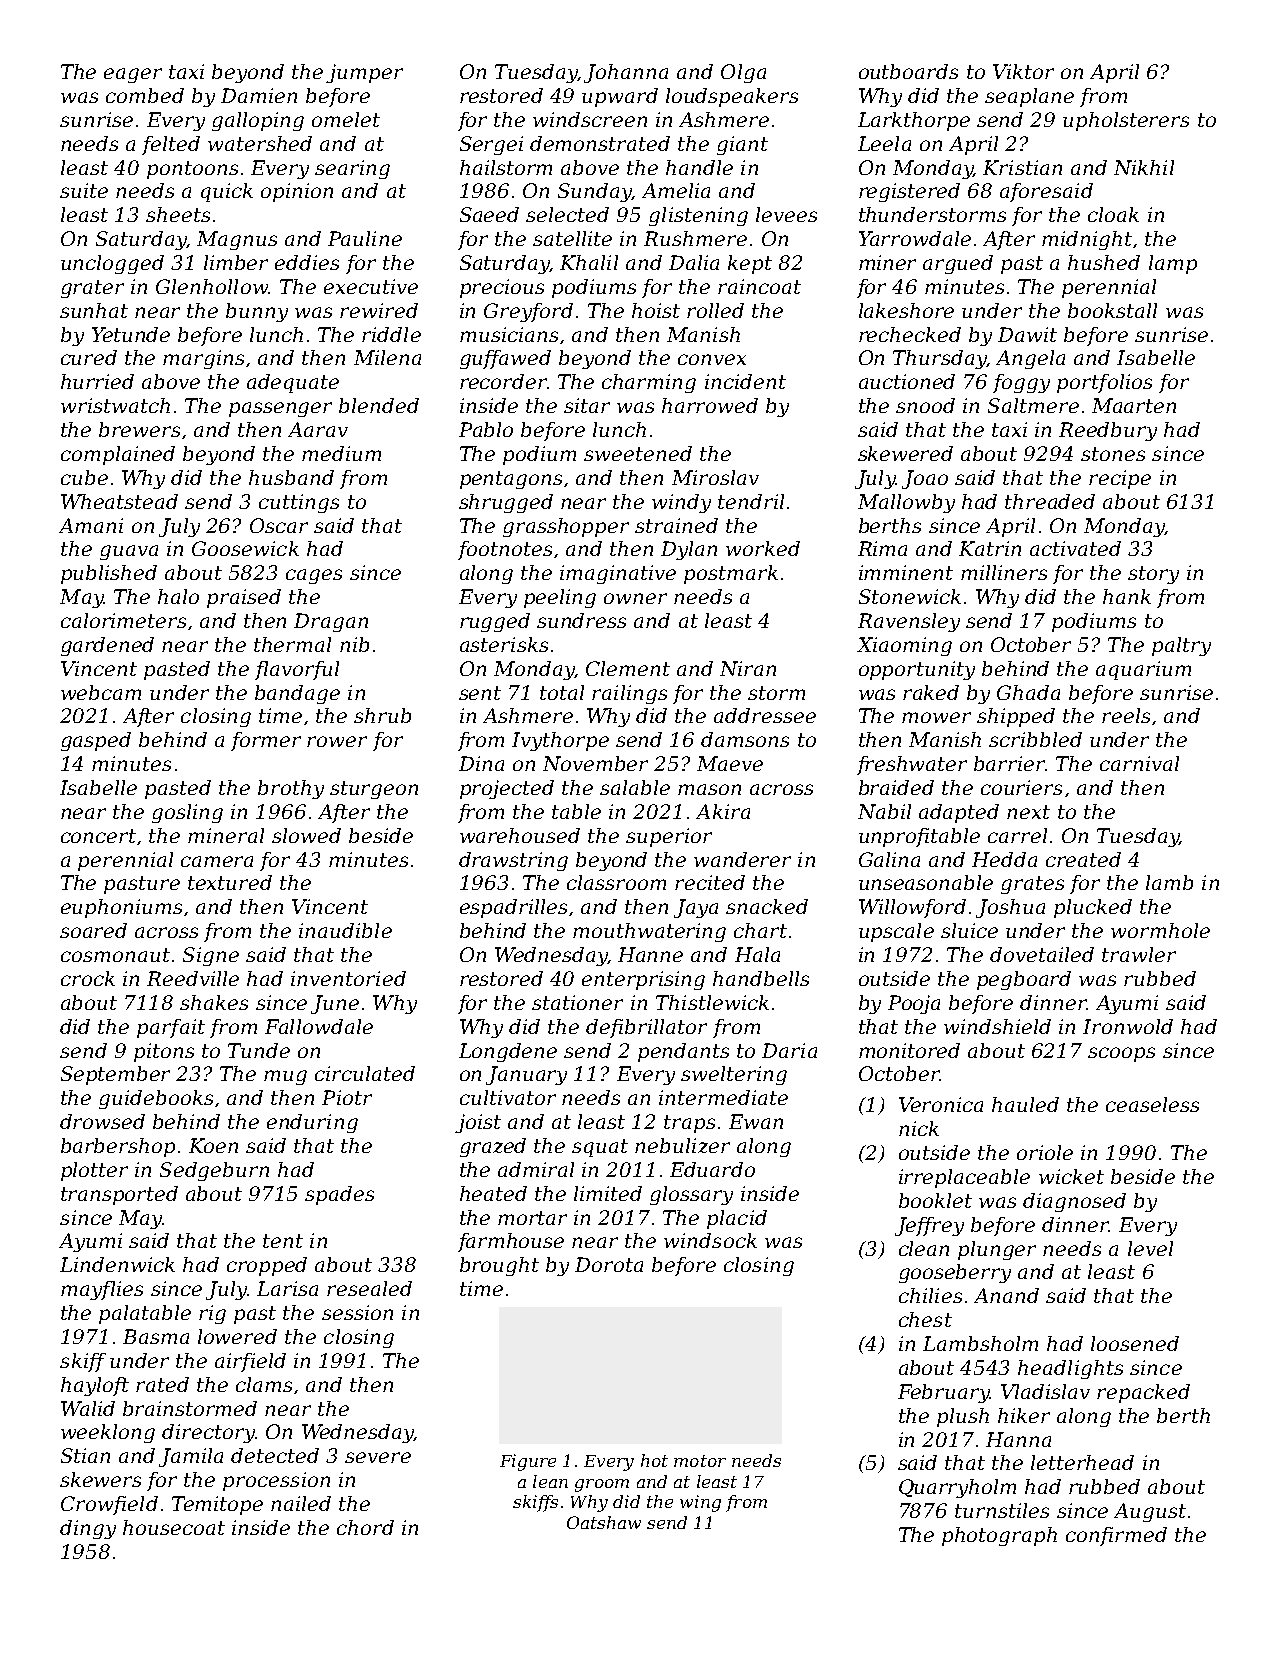 The height and width of the screenshot is (1658, 1281). What do you see at coordinates (121, 908) in the screenshot?
I see `euphoniums` at bounding box center [121, 908].
